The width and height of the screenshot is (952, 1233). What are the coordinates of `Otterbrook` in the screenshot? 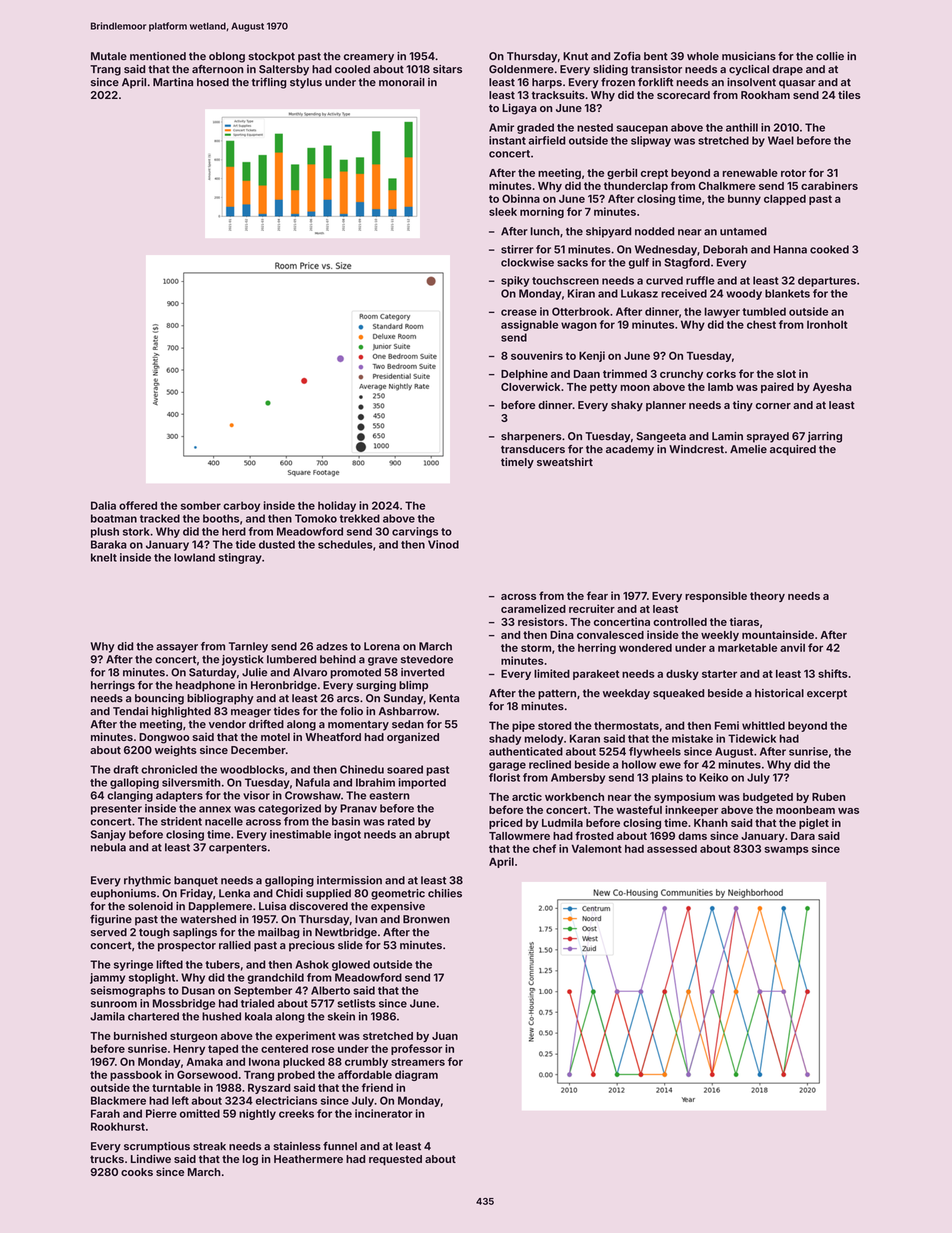 It's located at (580, 311).
